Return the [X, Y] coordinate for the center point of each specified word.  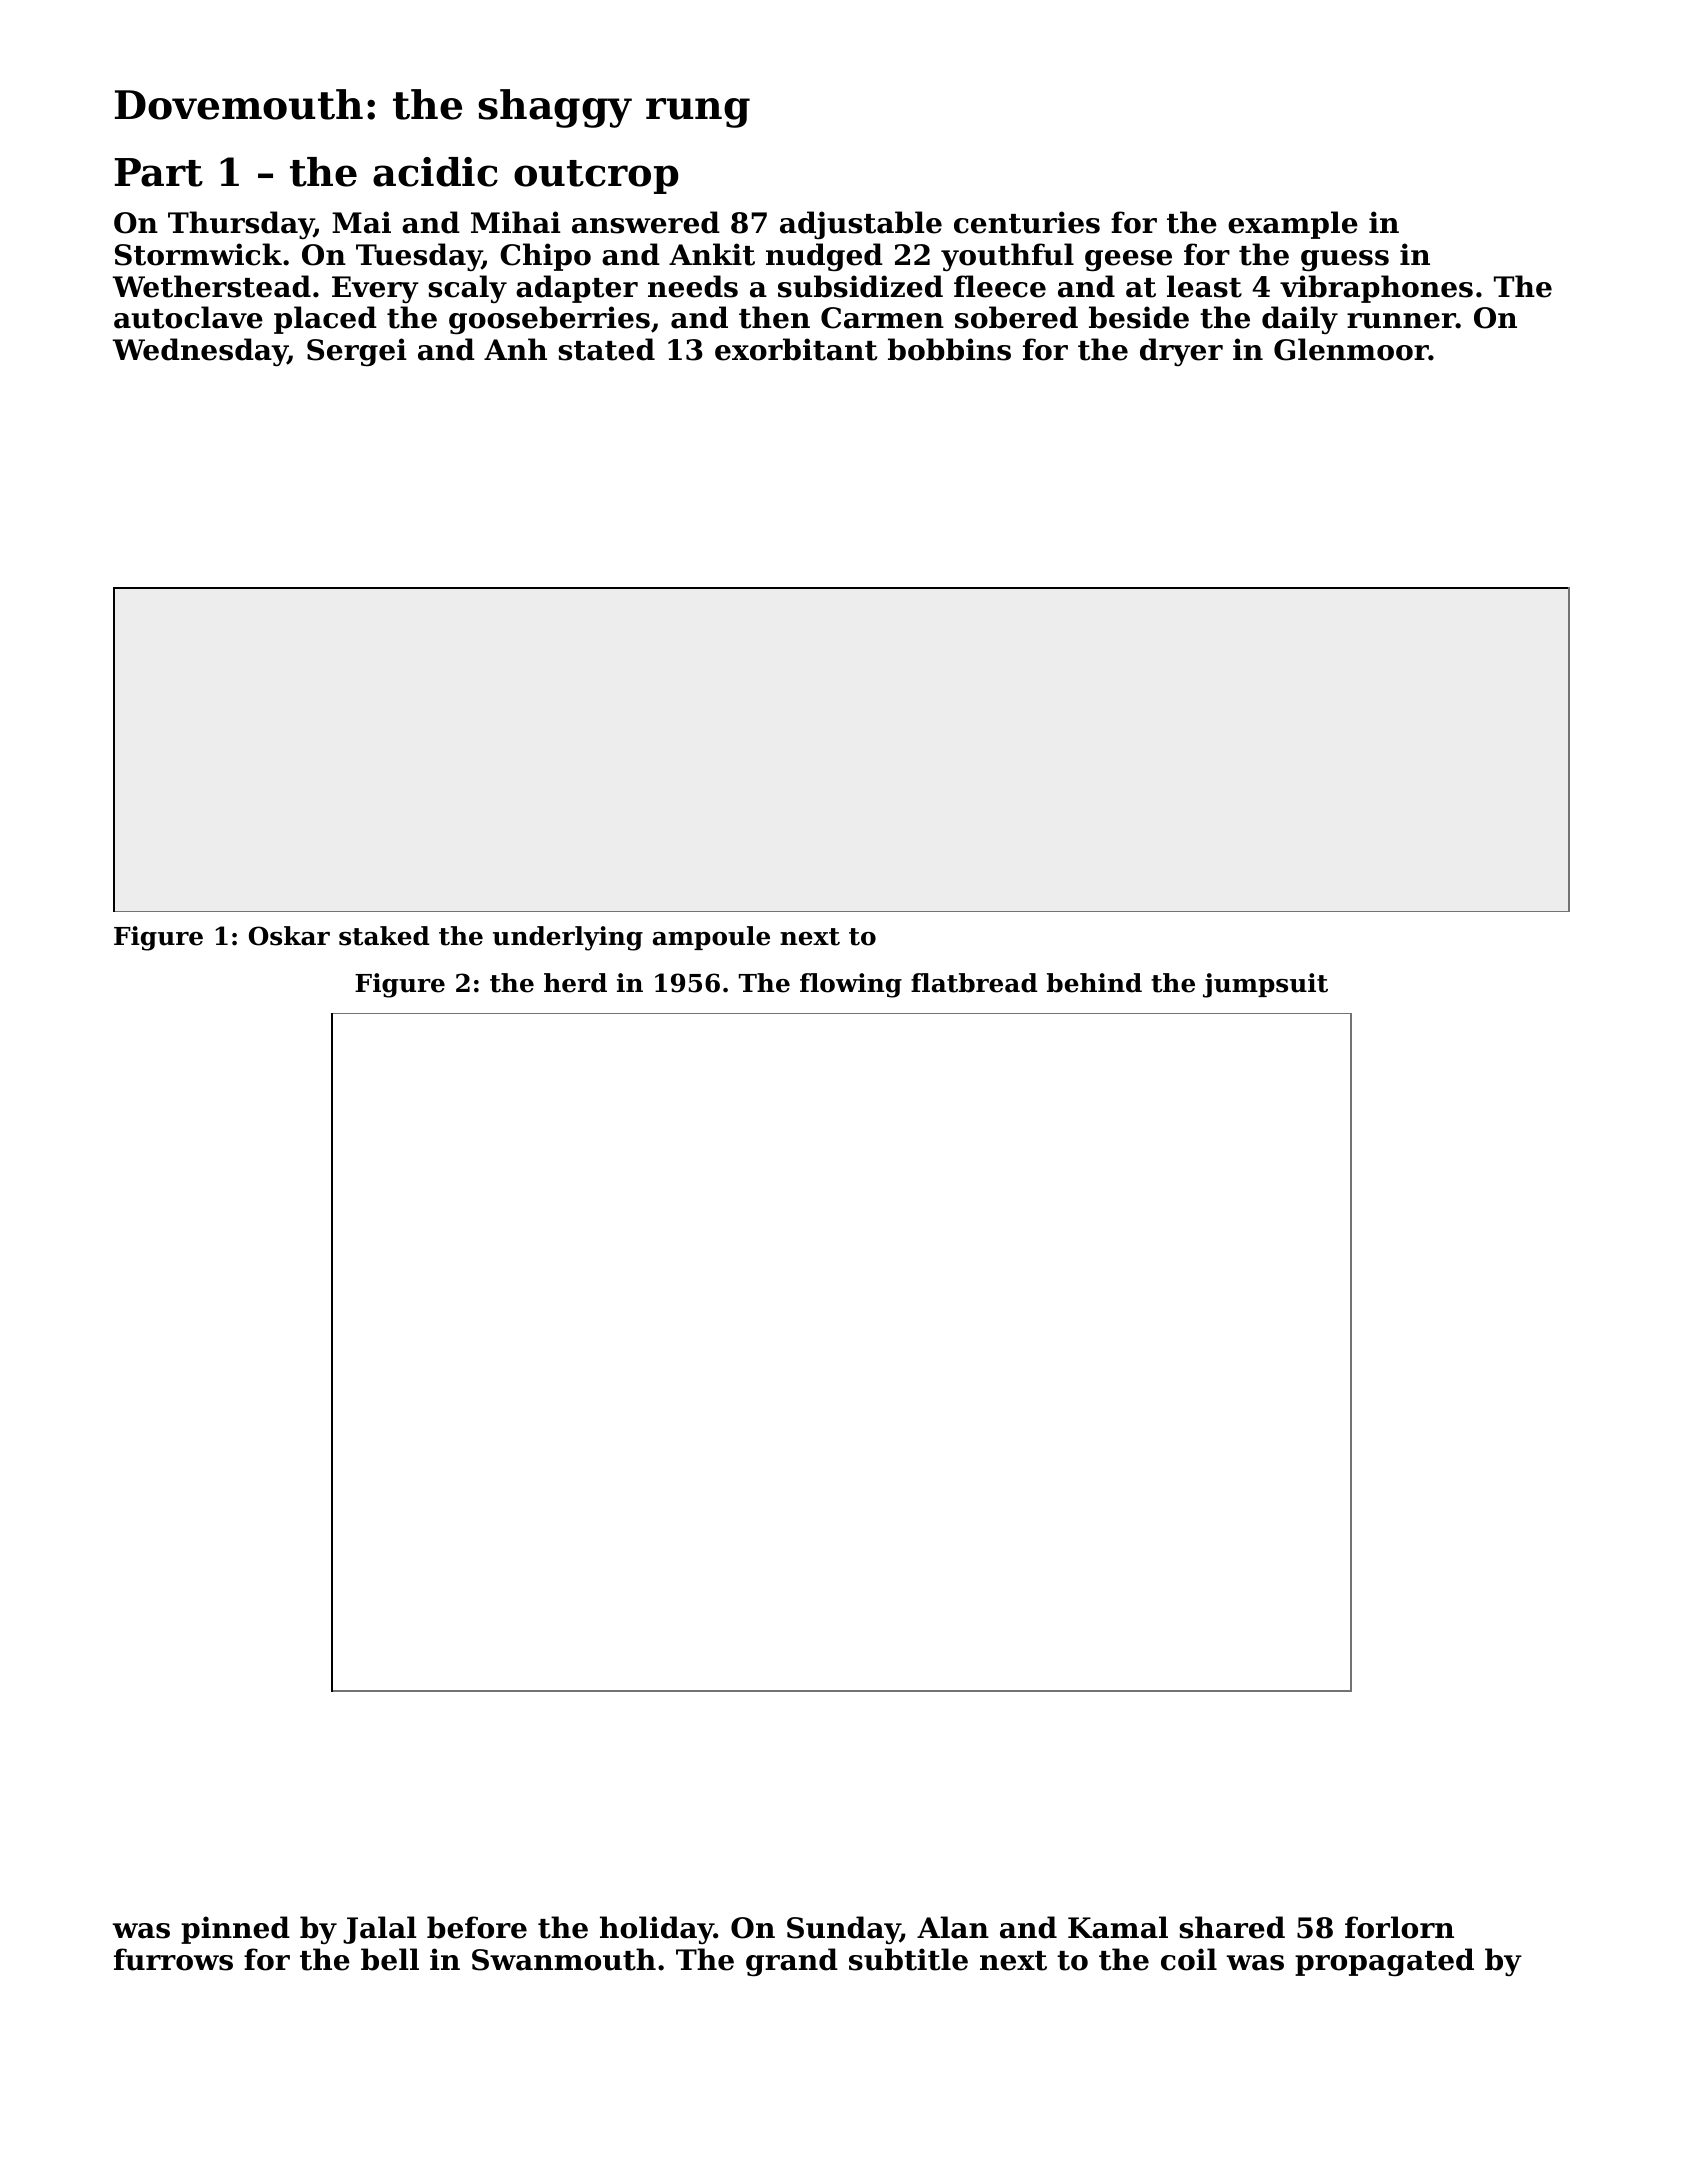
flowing [851, 985]
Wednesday [200, 352]
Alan [953, 1927]
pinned [235, 1930]
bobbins [949, 349]
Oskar [289, 936]
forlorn [1399, 1927]
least [1204, 286]
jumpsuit [1265, 985]
